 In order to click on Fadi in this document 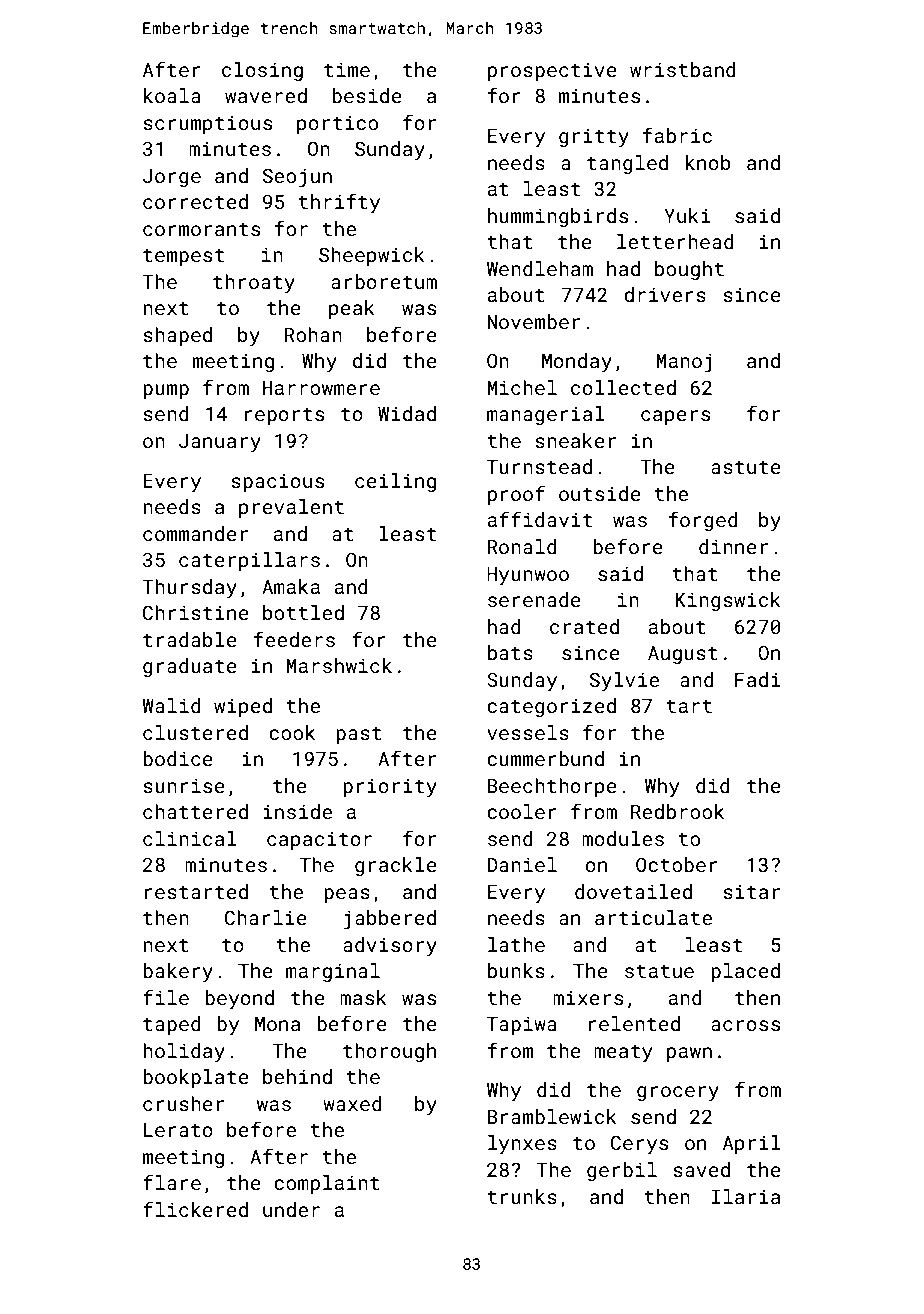, I will do `click(758, 679)`.
